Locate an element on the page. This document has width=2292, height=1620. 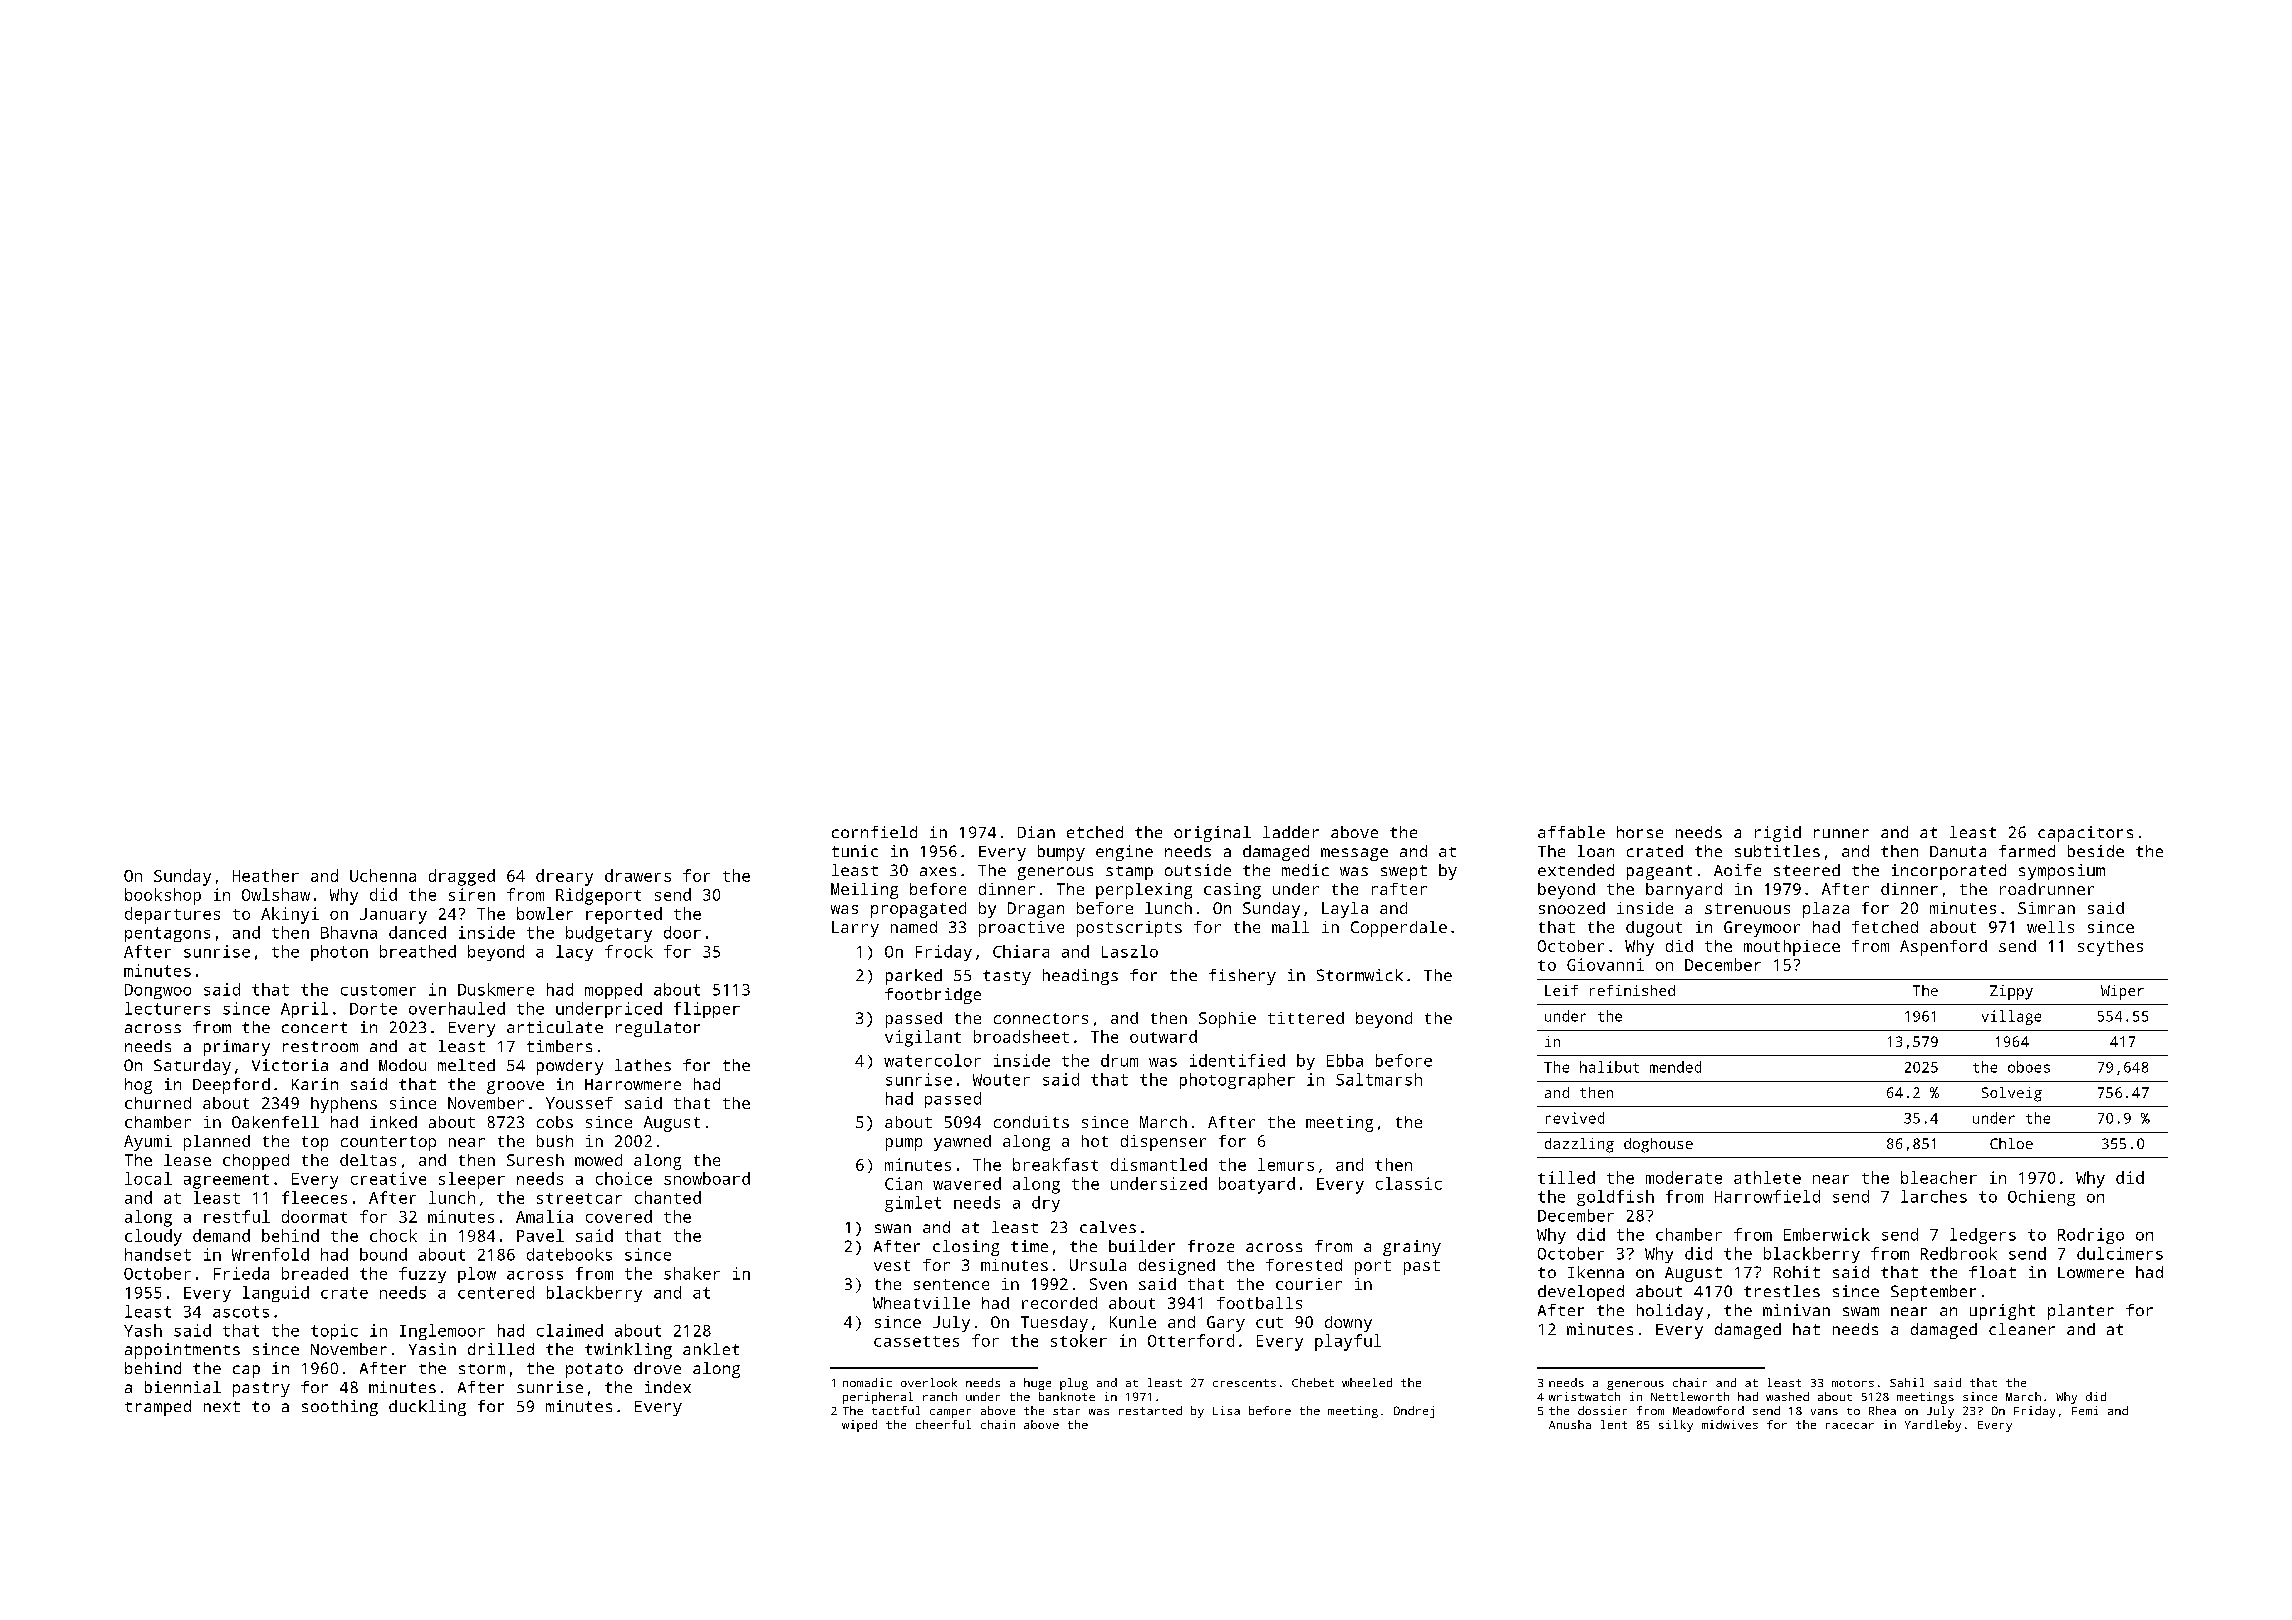
chain is located at coordinates (998, 1424).
